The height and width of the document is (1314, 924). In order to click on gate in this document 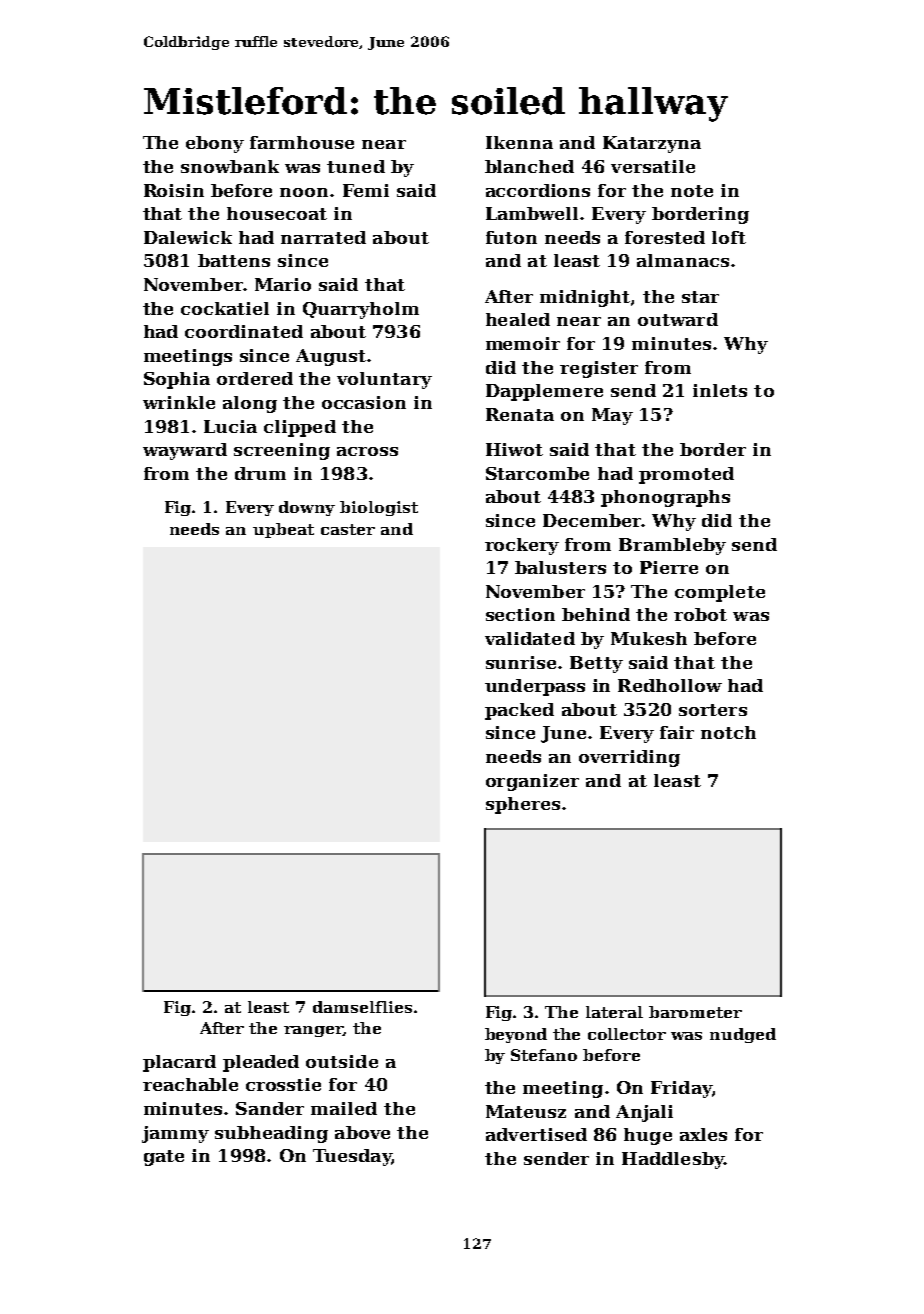, I will do `click(164, 1158)`.
